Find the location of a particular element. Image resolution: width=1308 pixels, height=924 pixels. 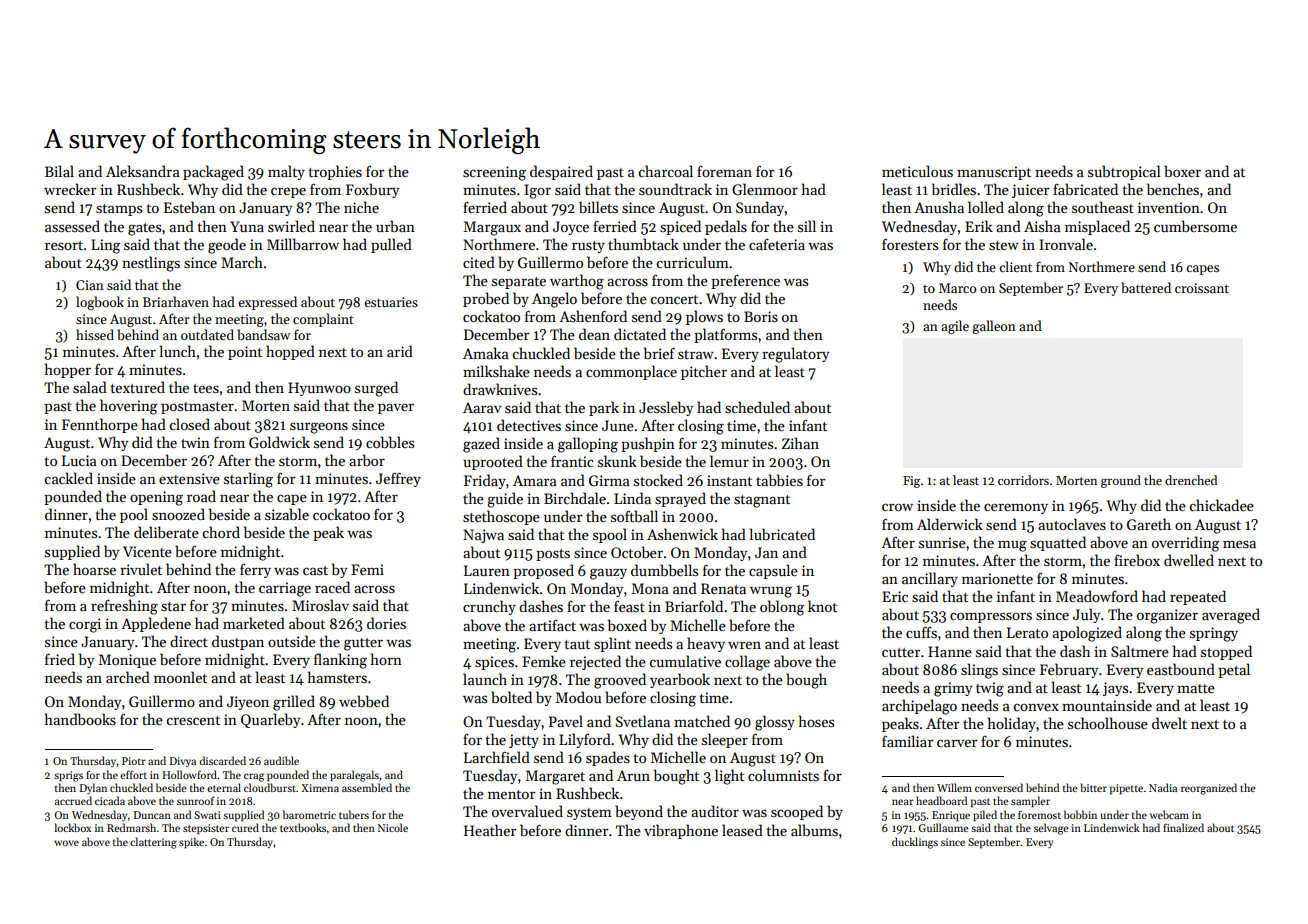

galleon is located at coordinates (994, 327).
